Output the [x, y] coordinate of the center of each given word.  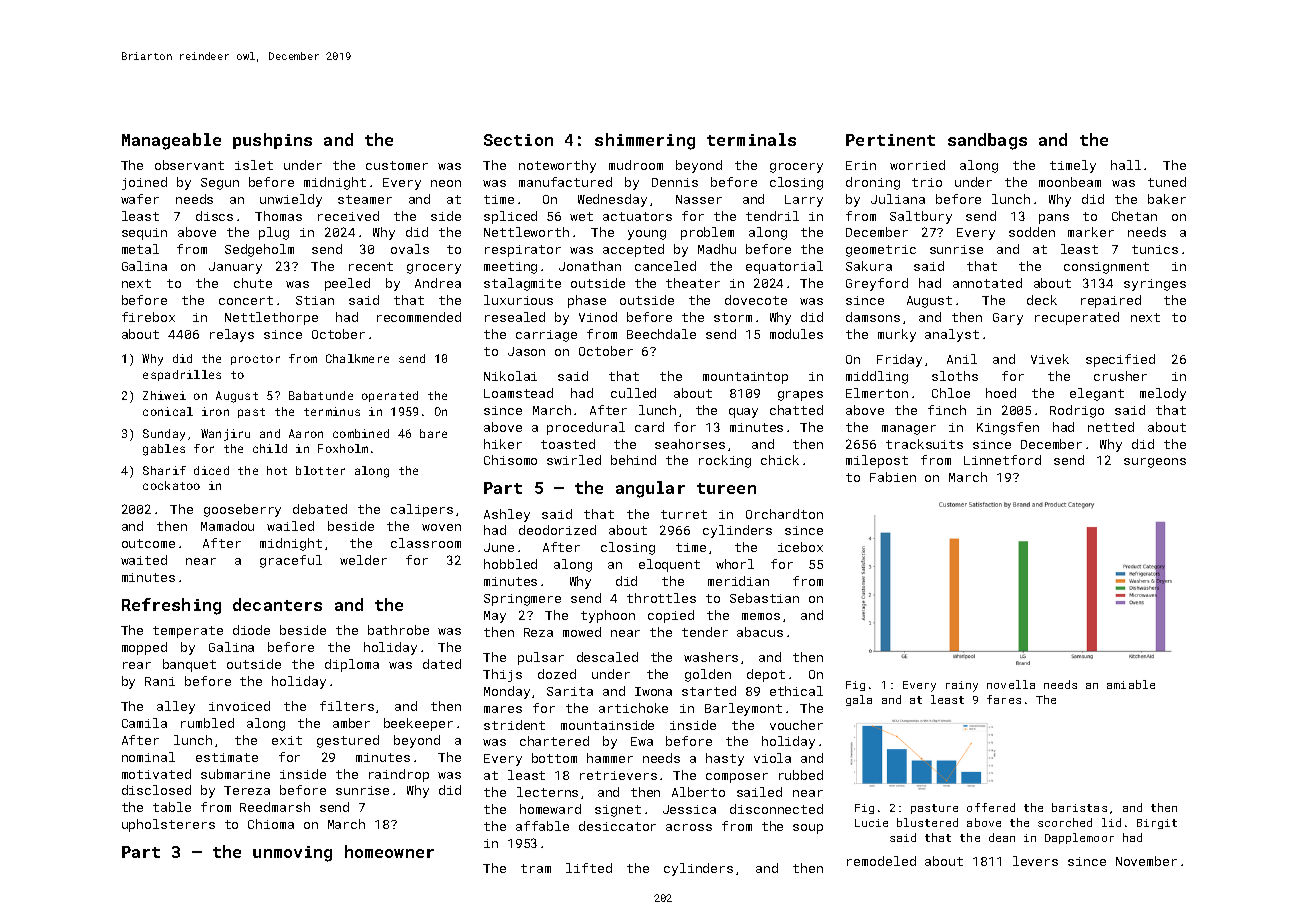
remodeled [881, 861]
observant [189, 165]
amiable [1131, 684]
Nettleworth [526, 232]
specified [1120, 360]
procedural [586, 428]
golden [708, 675]
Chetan [1134, 216]
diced [211, 470]
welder [363, 560]
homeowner [389, 851]
